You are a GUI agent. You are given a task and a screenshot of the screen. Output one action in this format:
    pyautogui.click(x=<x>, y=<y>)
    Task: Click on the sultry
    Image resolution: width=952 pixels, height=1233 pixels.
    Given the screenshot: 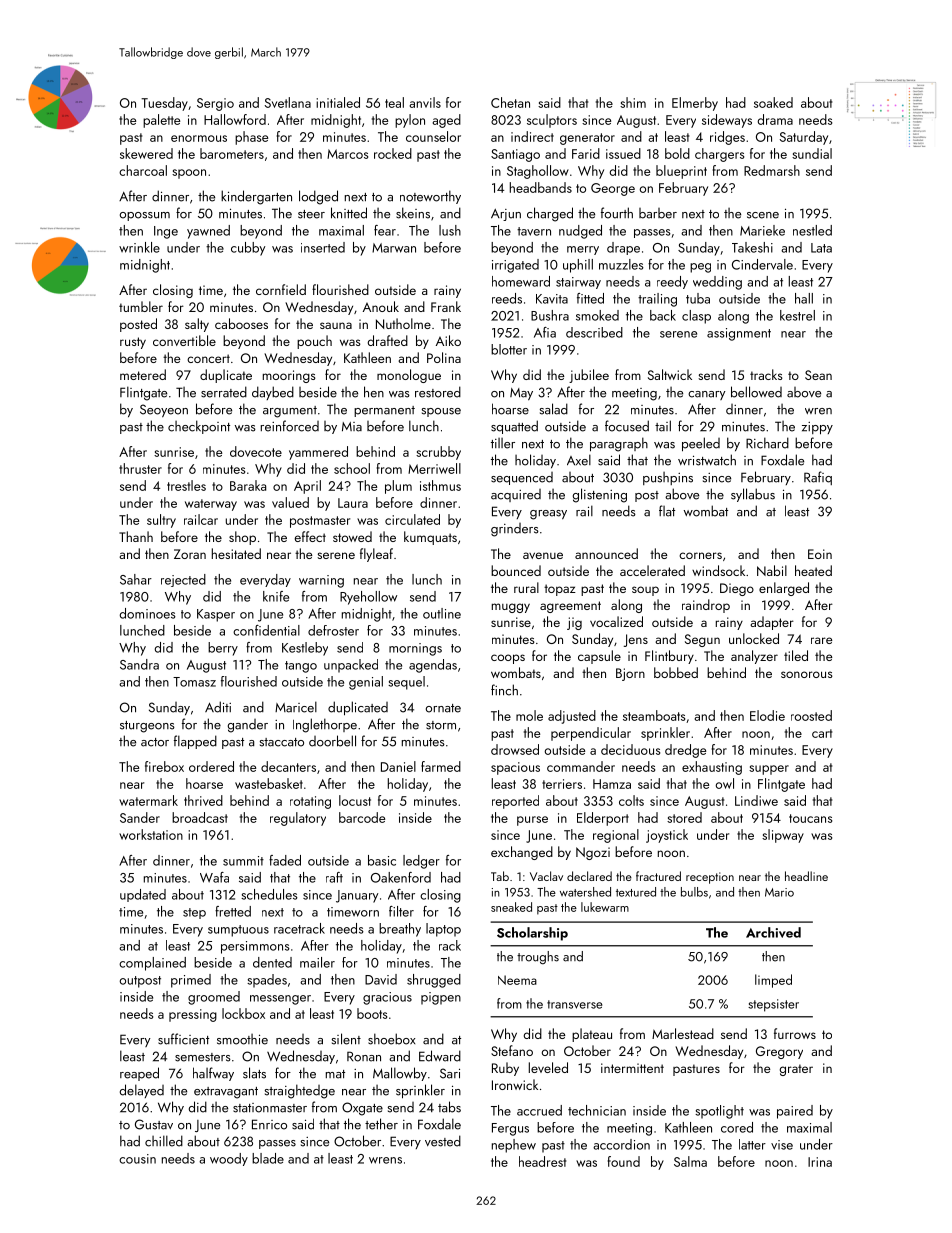 What is the action you would take?
    pyautogui.click(x=161, y=521)
